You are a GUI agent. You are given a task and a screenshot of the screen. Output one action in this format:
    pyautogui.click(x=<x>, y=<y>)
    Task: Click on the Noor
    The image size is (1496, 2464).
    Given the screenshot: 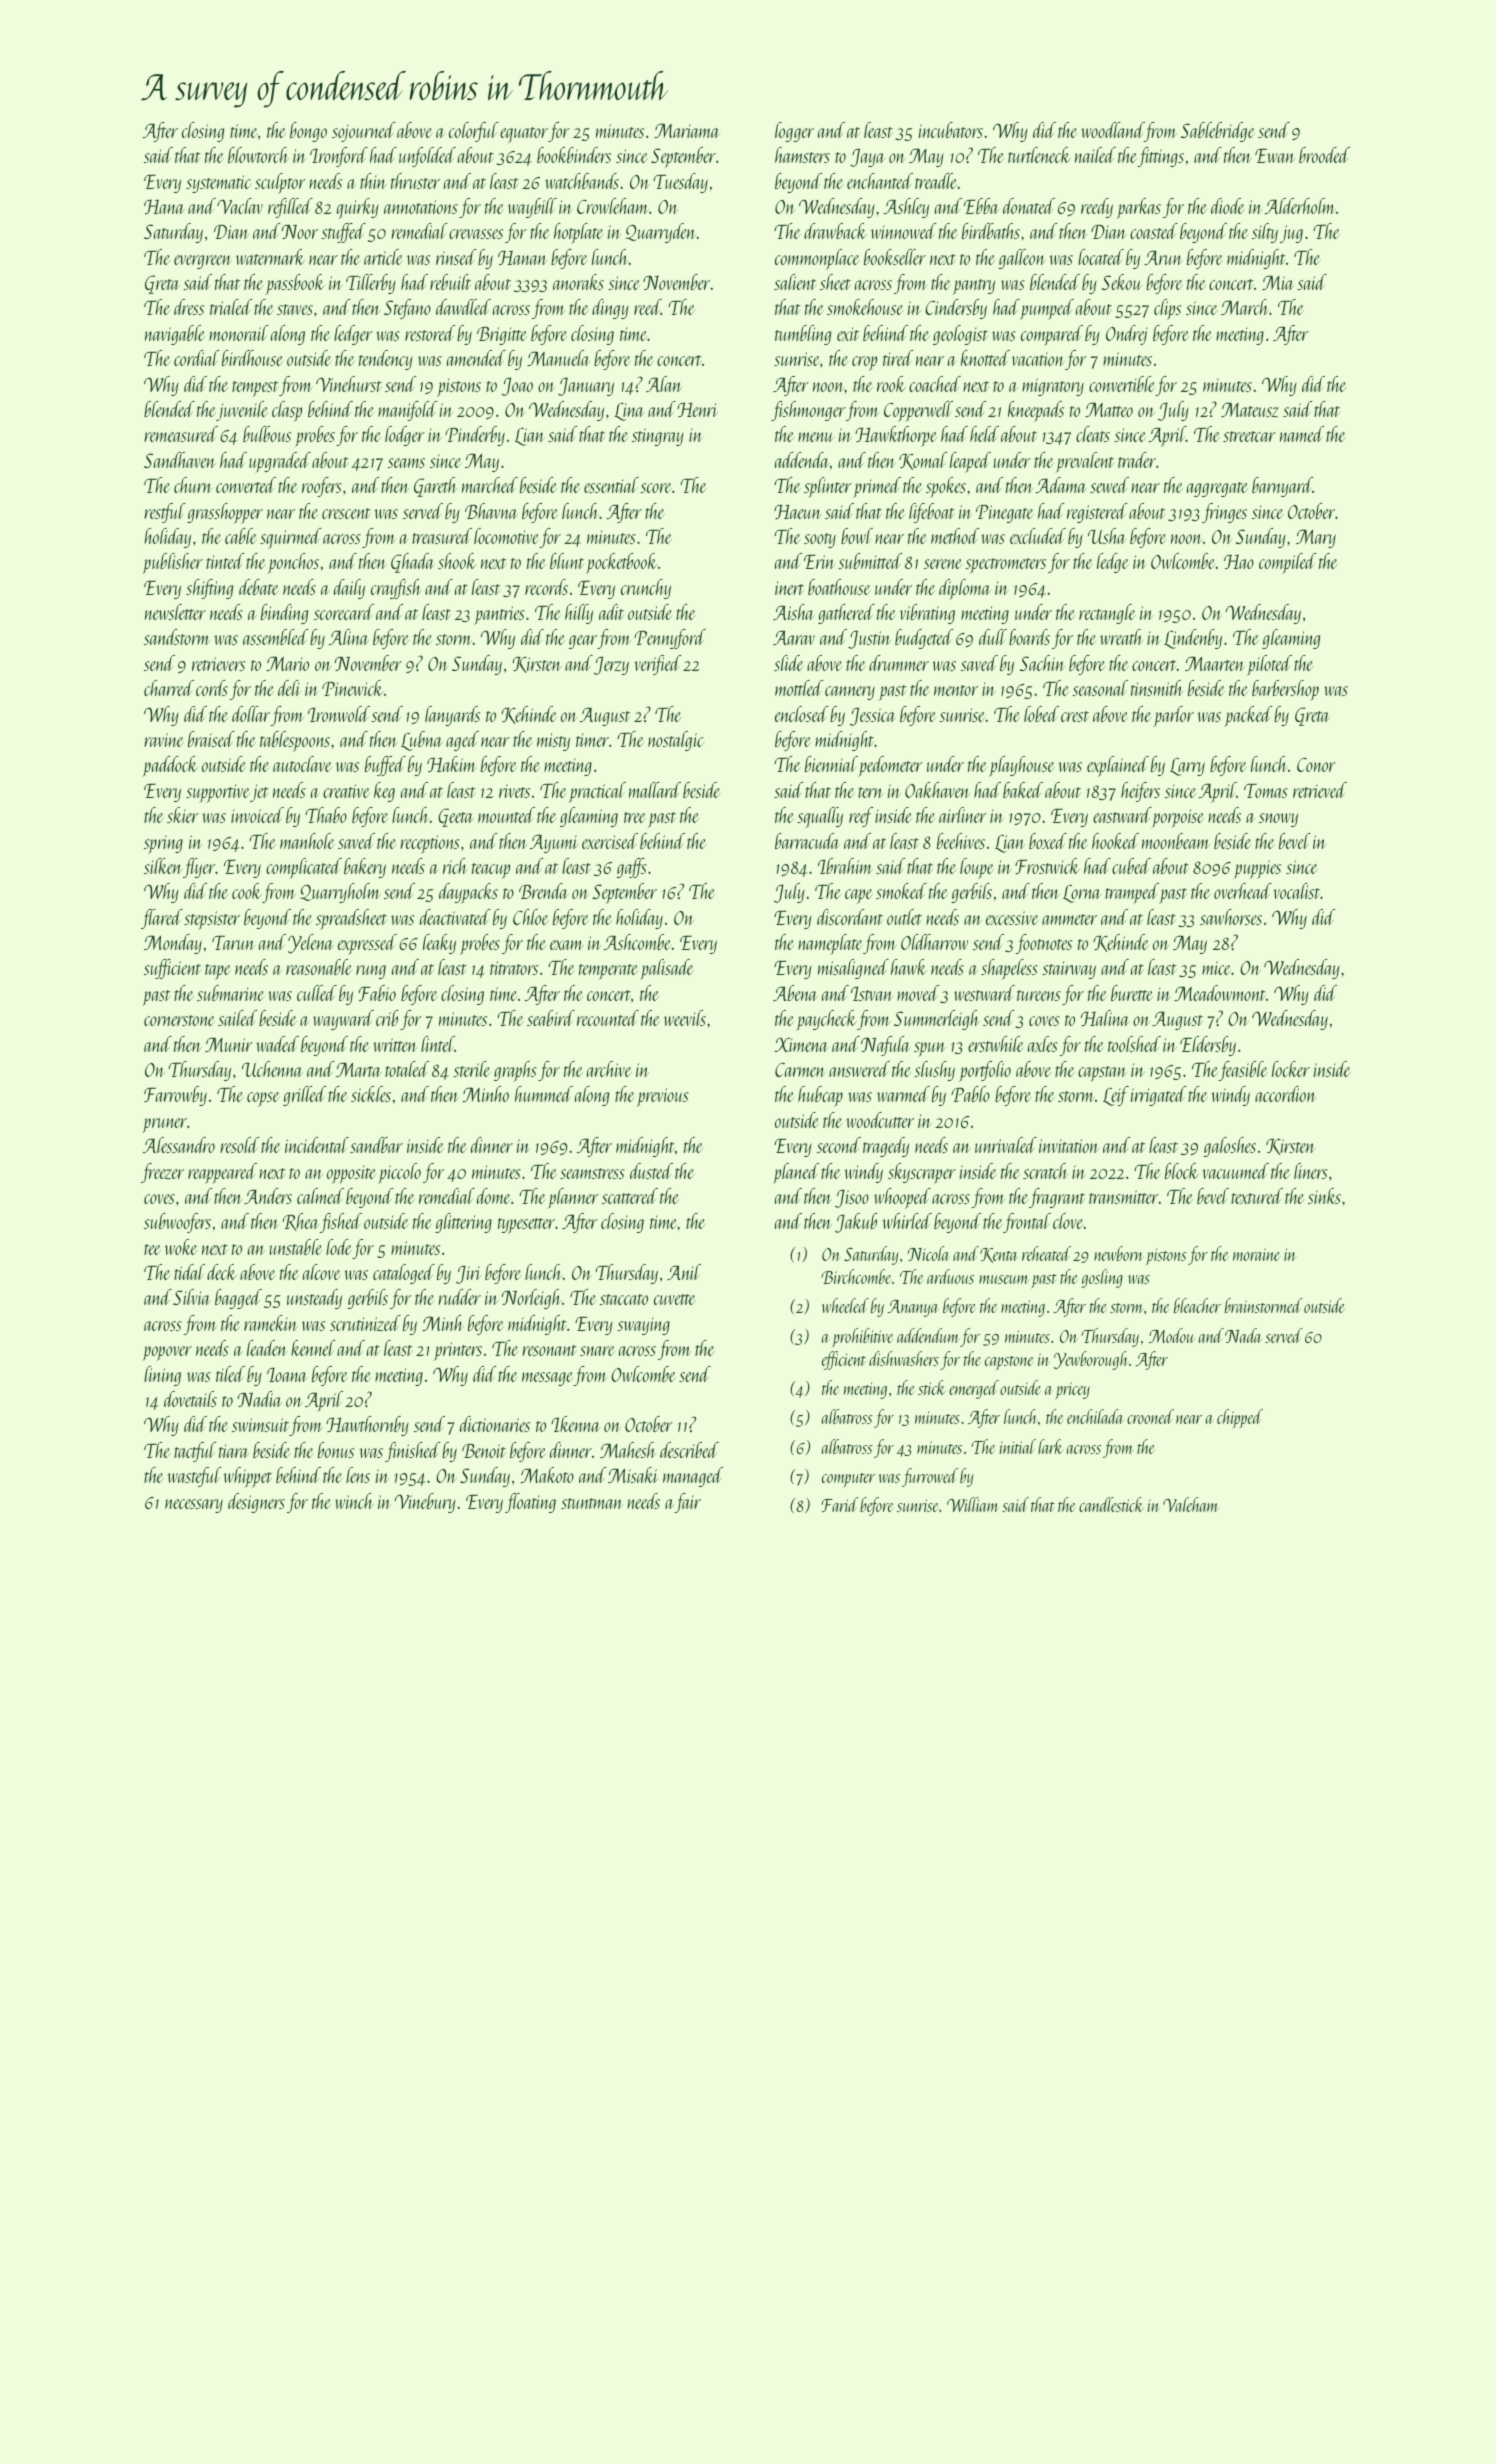 What is the action you would take?
    pyautogui.click(x=300, y=232)
